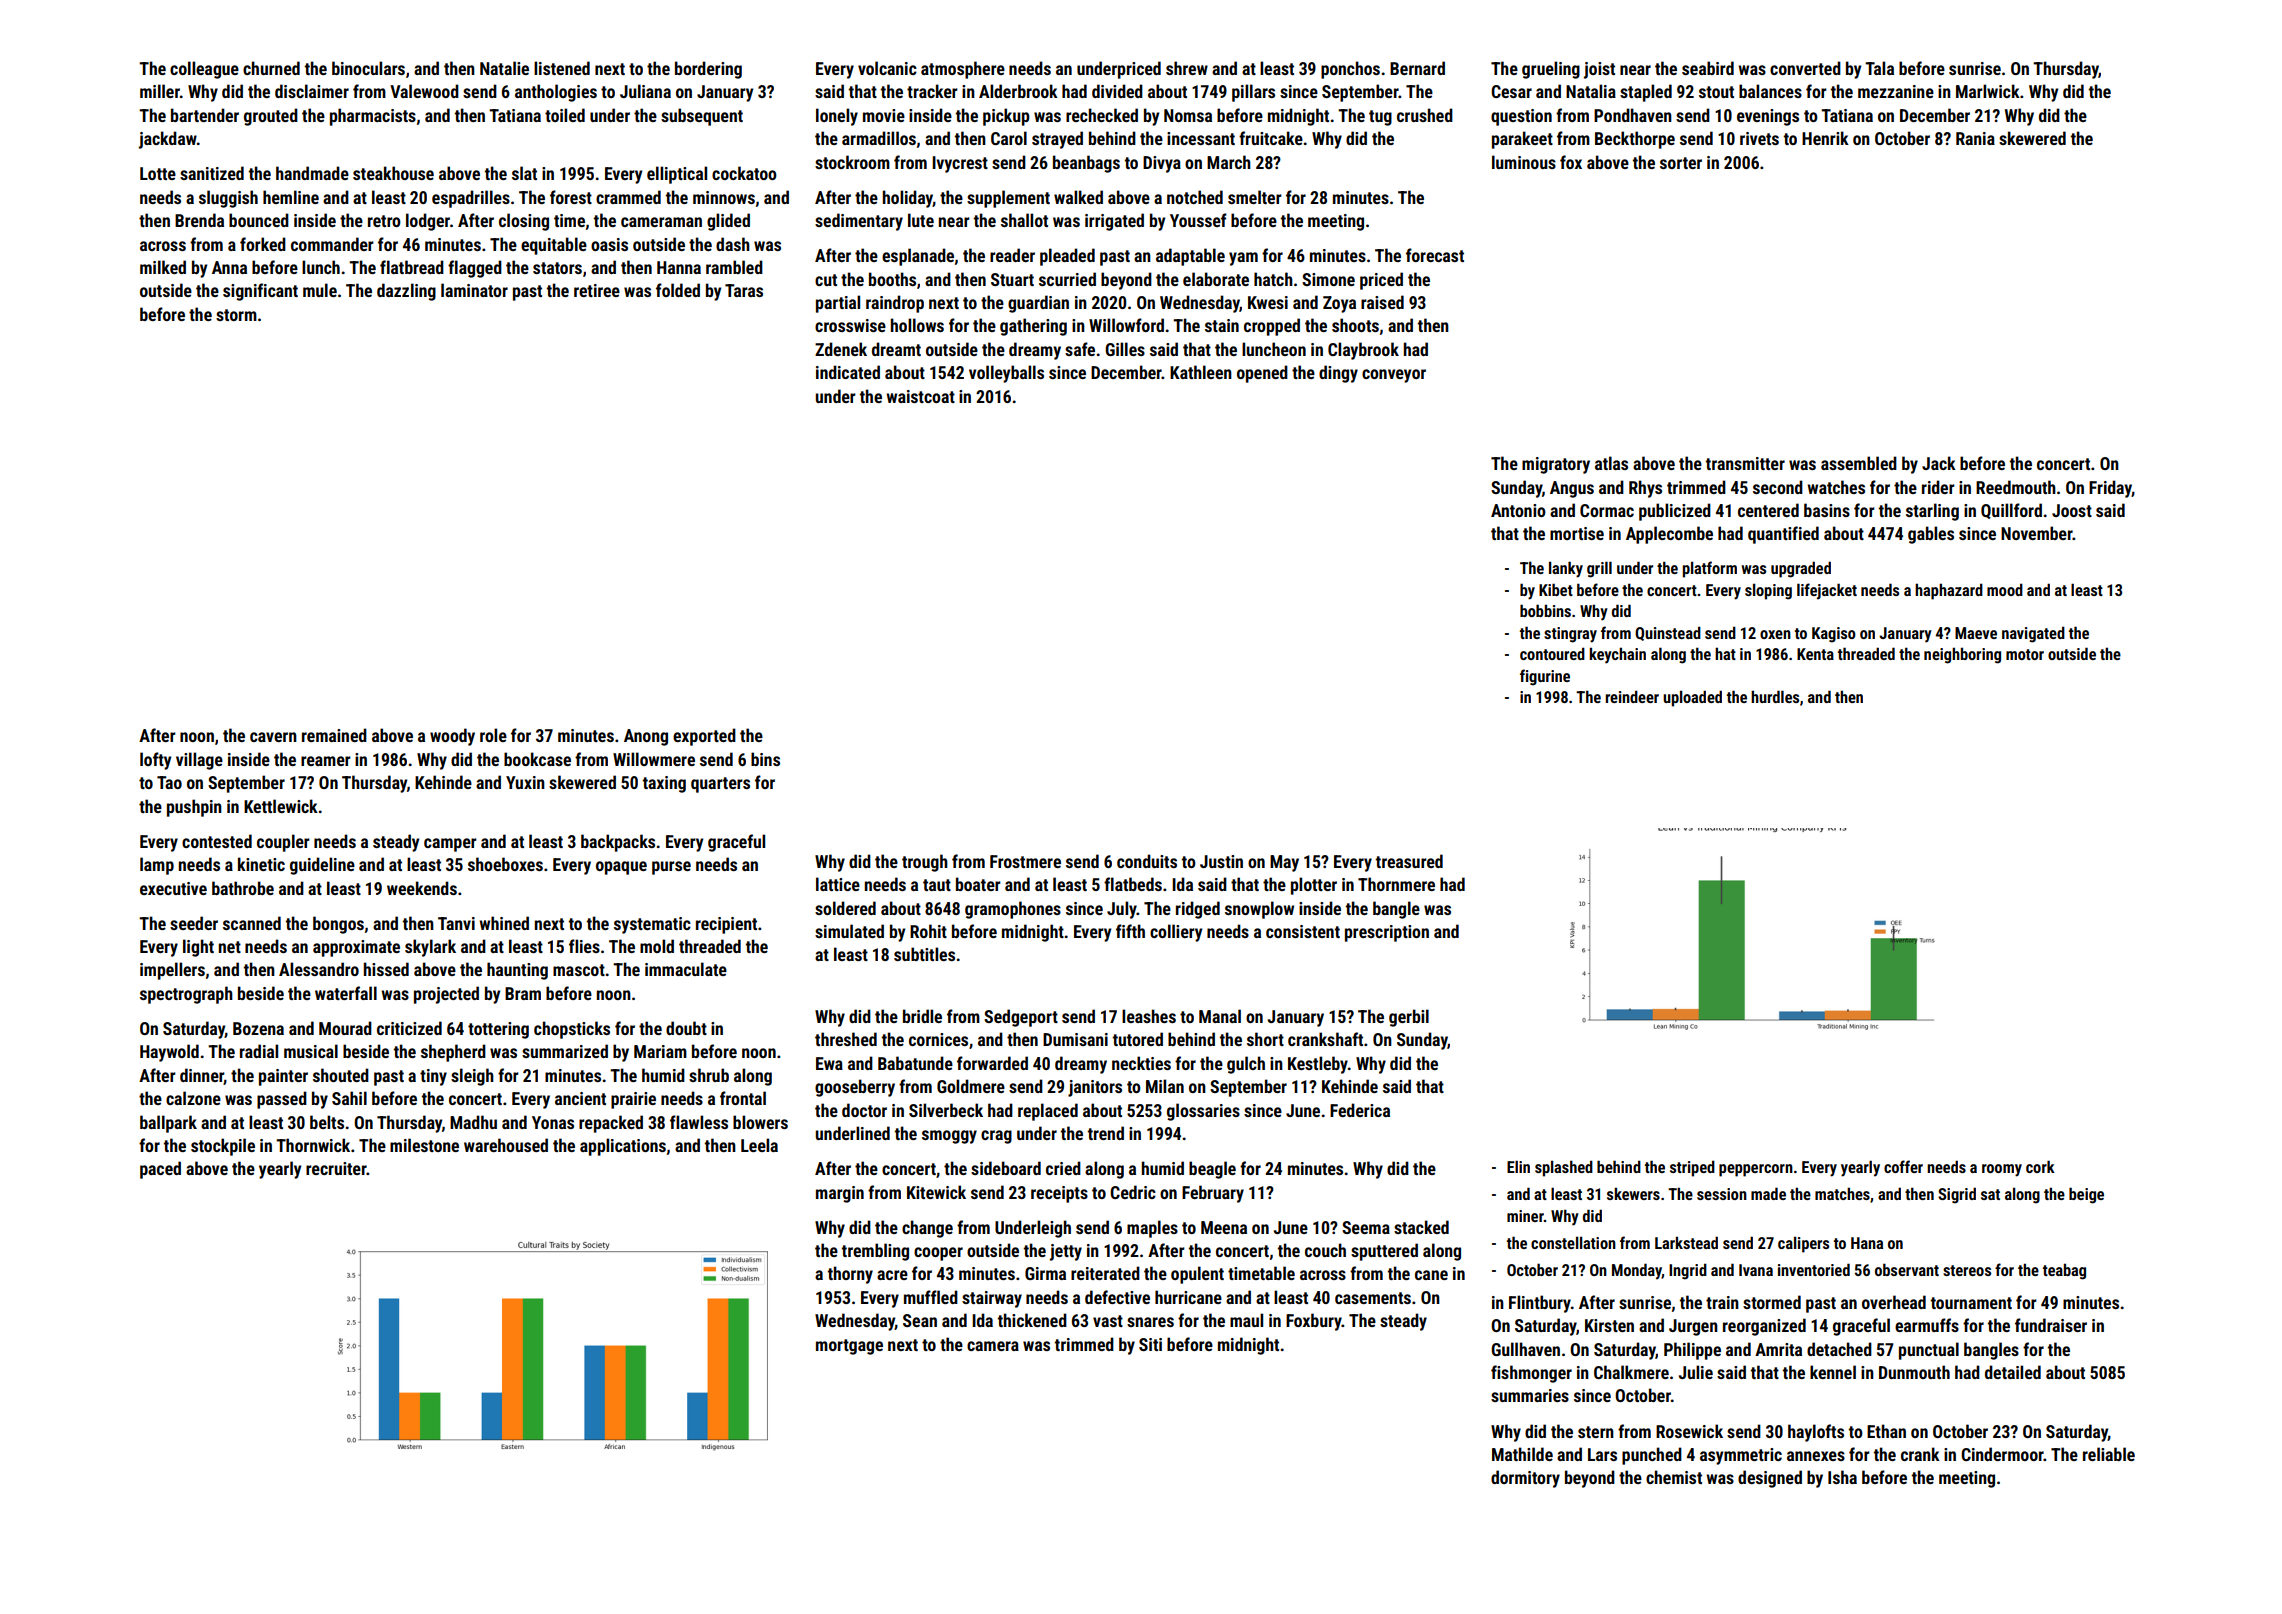 This screenshot has height=1614, width=2282. I want to click on remained, so click(334, 735).
